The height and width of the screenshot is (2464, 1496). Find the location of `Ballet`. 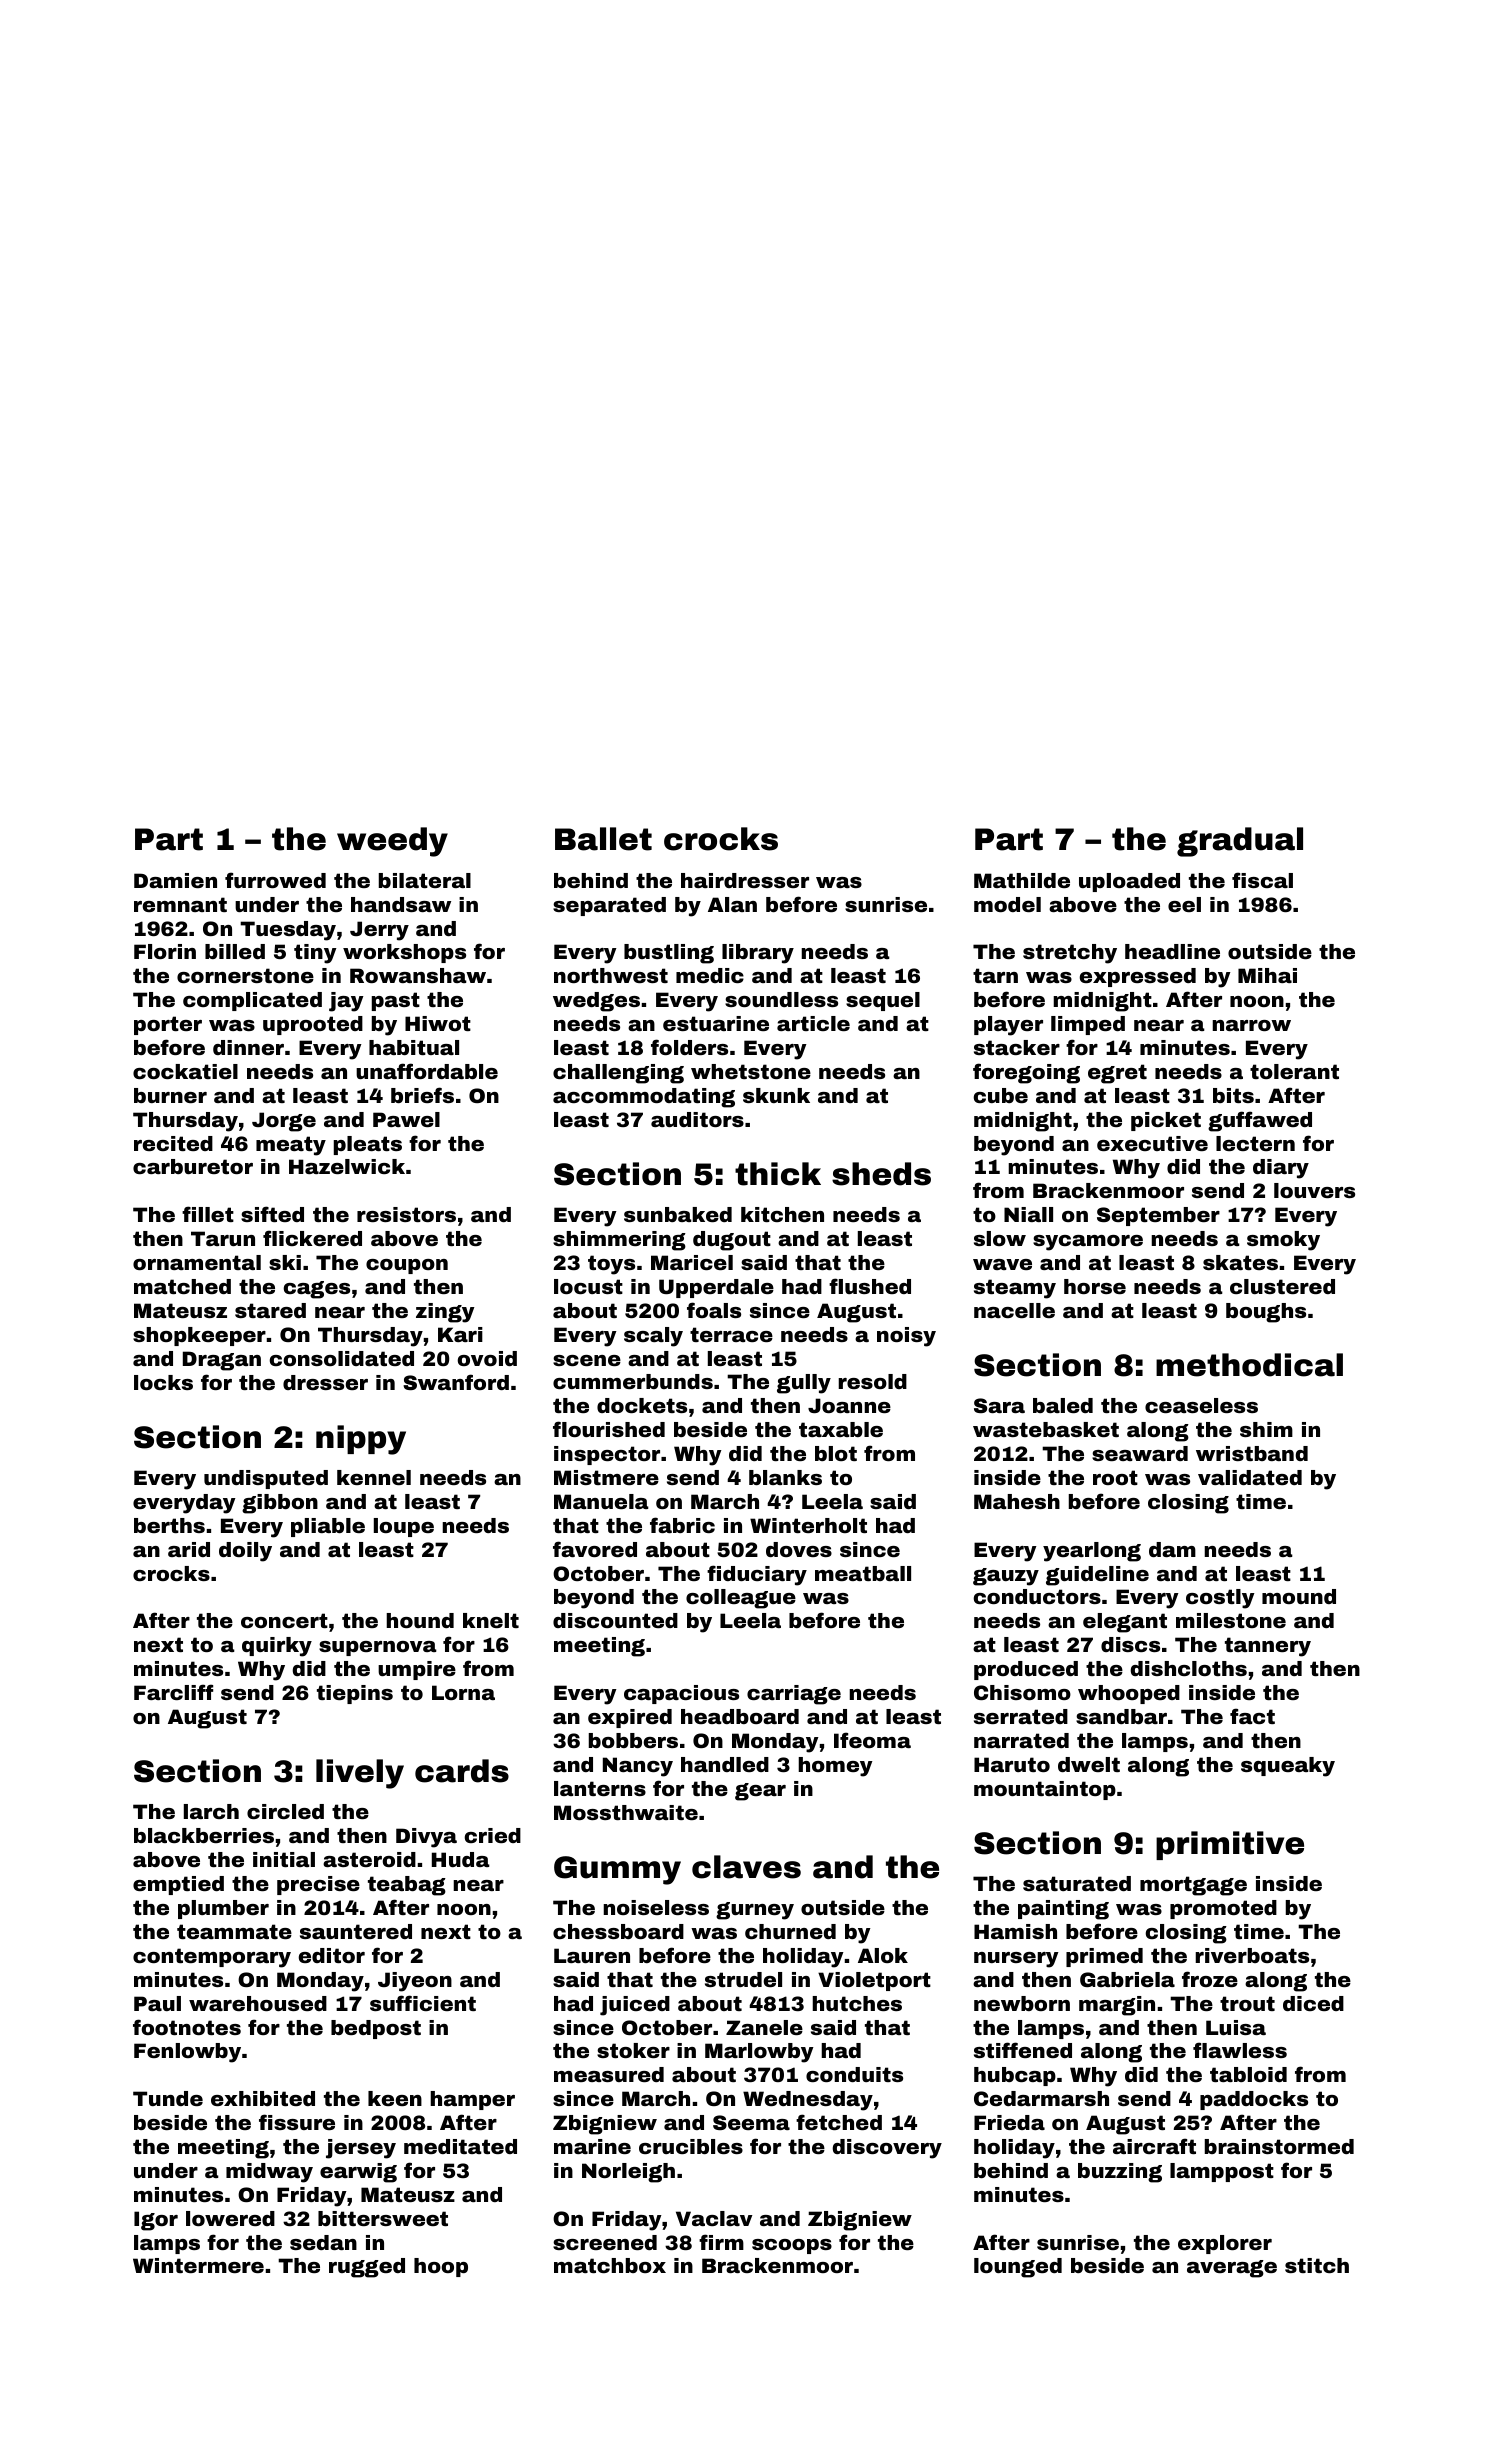

Ballet is located at coordinates (603, 839).
